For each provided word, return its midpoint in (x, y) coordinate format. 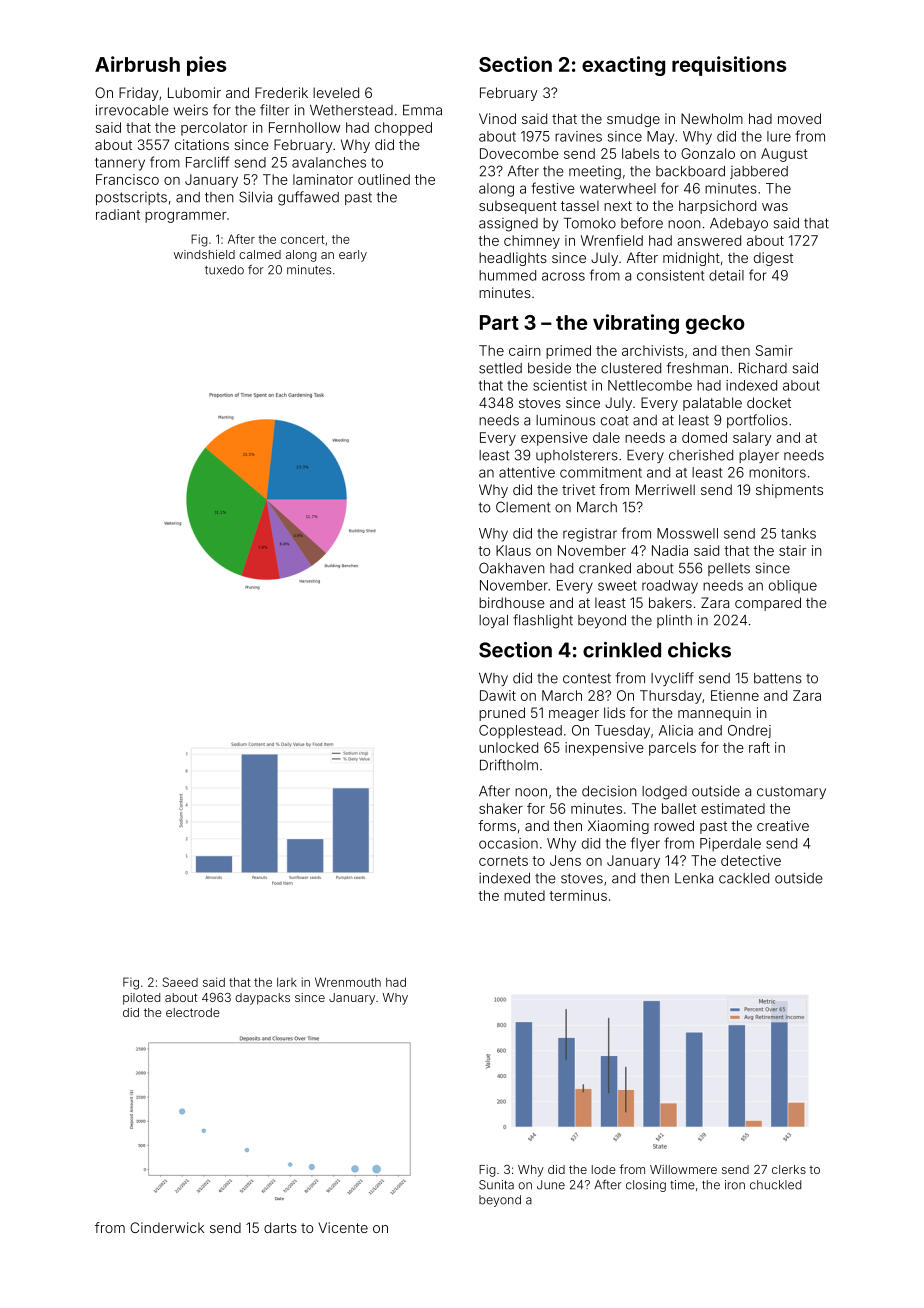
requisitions (729, 66)
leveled (336, 92)
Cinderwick (167, 1227)
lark (287, 982)
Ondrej (749, 731)
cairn (525, 350)
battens (778, 678)
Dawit (498, 695)
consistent (670, 275)
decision (609, 791)
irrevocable (132, 110)
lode (604, 1169)
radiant (118, 214)
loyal (493, 621)
